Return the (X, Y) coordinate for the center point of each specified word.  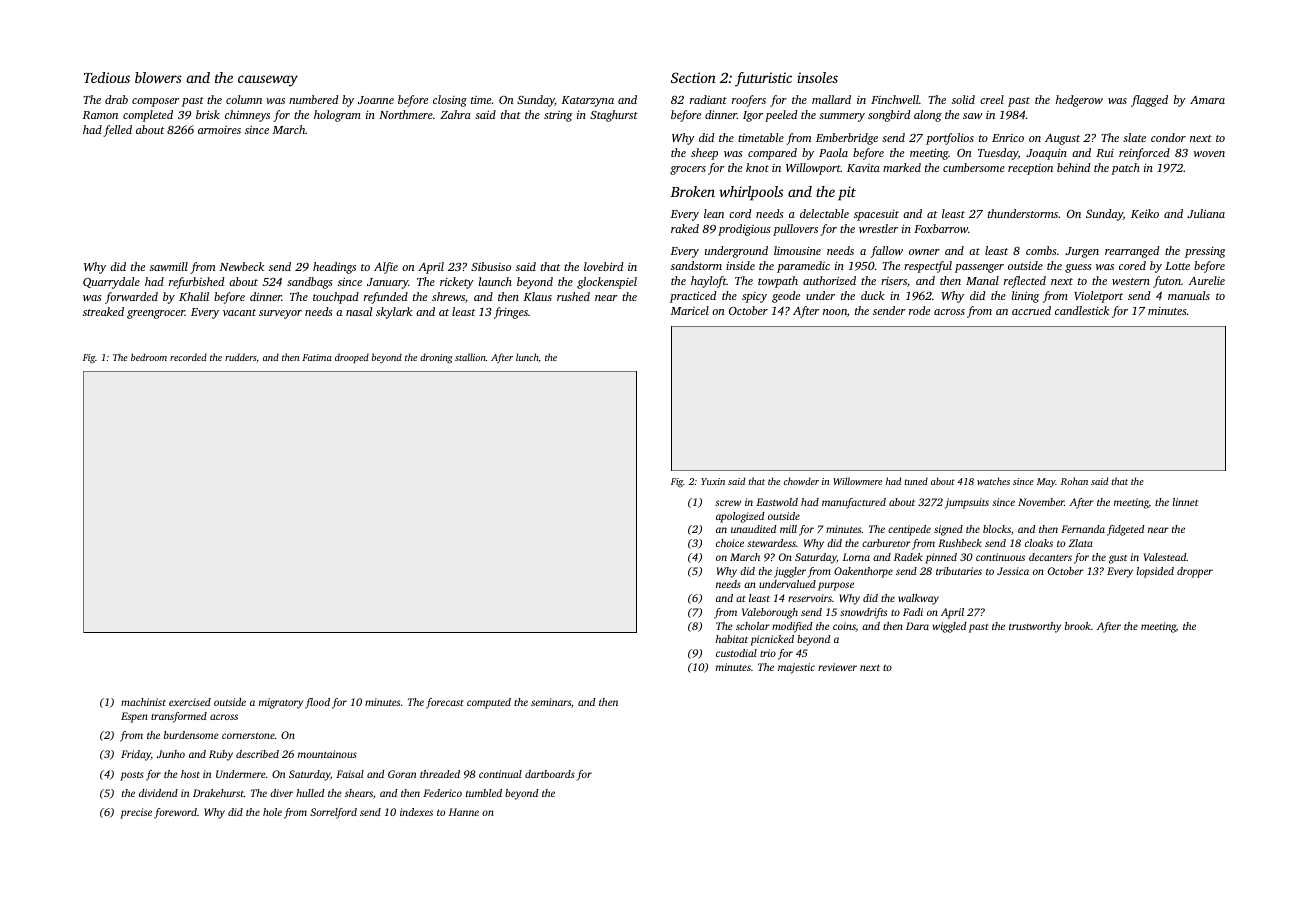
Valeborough (770, 613)
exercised (190, 702)
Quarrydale (111, 283)
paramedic (803, 267)
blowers (158, 77)
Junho (171, 754)
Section (693, 77)
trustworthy (1035, 627)
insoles (817, 77)
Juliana (1206, 213)
